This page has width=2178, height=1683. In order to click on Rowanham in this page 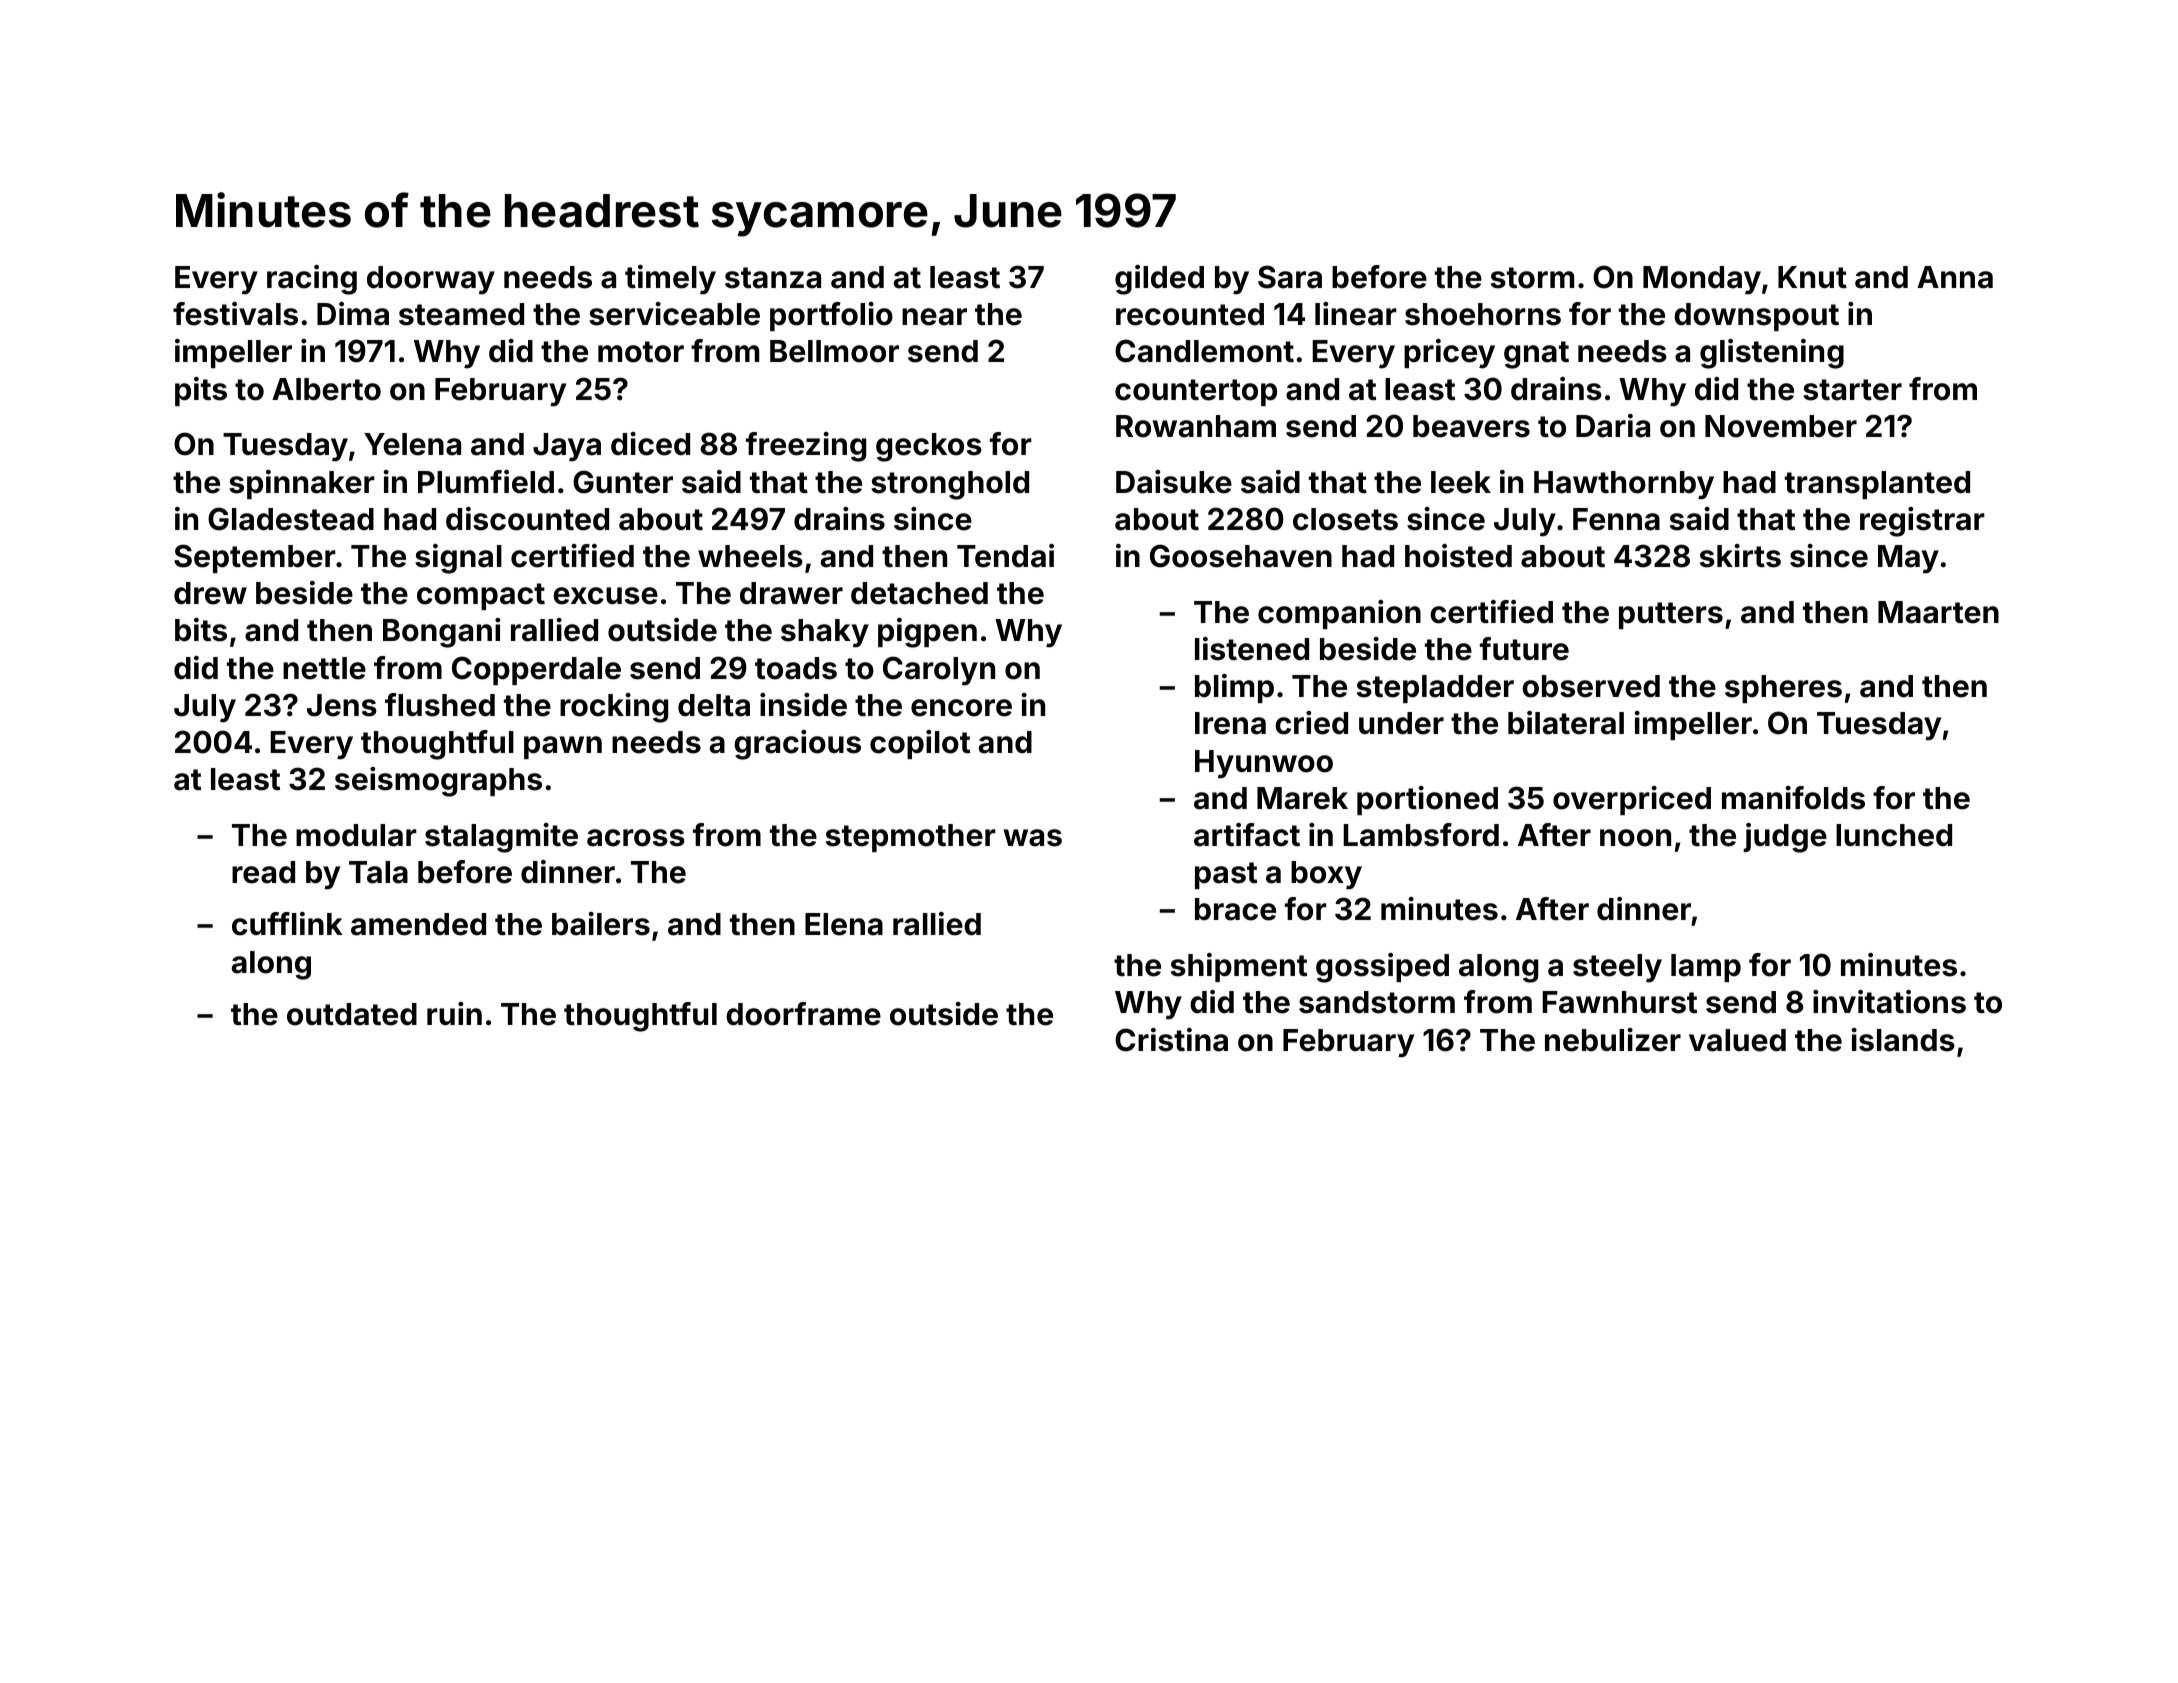, I will do `click(1196, 426)`.
